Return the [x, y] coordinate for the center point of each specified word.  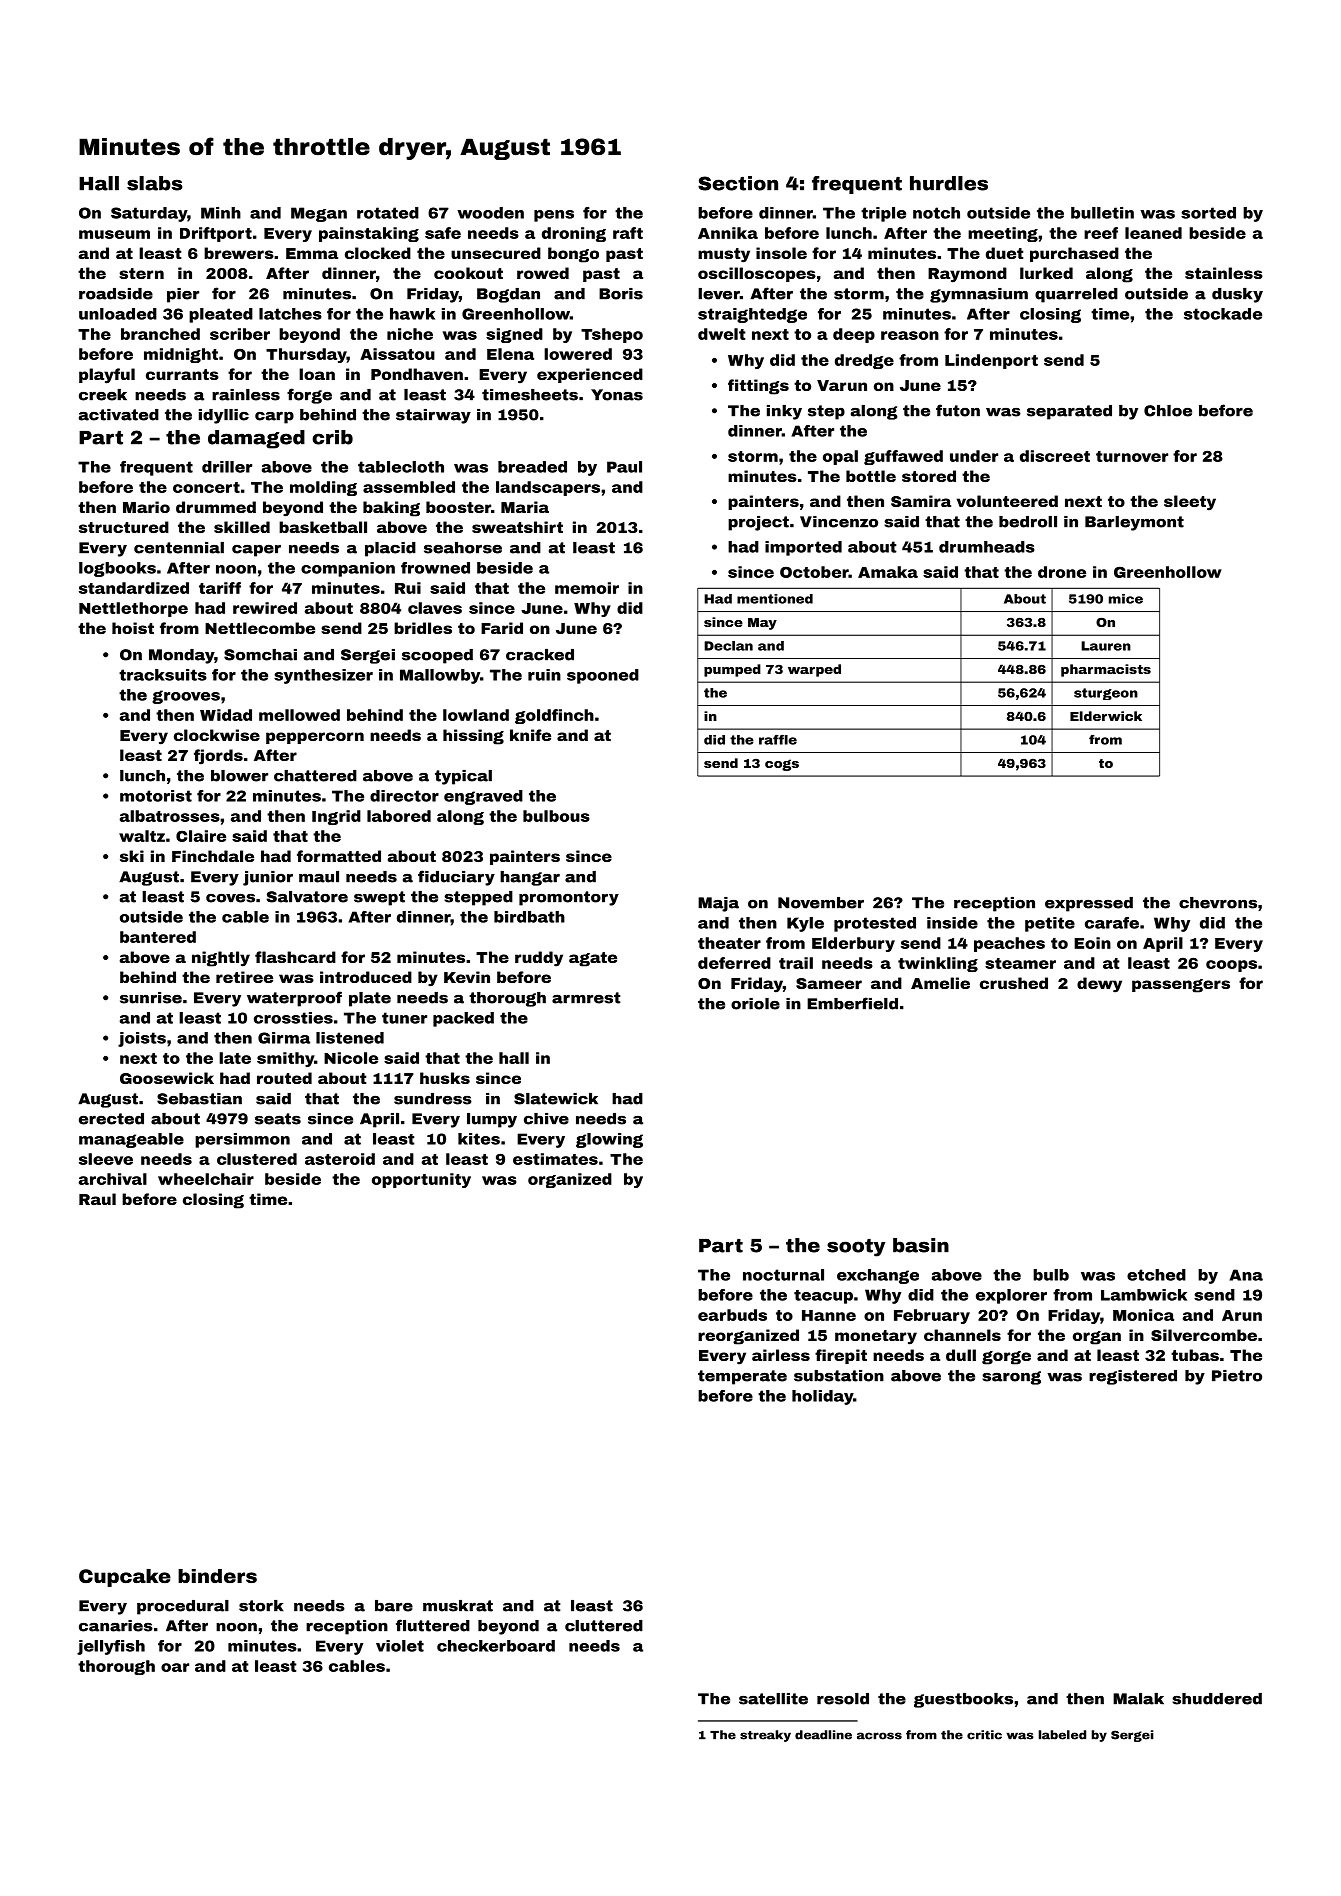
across [879, 1736]
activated [119, 415]
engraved [483, 797]
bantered [158, 937]
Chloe [1168, 411]
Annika [728, 233]
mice [1126, 599]
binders [217, 1576]
